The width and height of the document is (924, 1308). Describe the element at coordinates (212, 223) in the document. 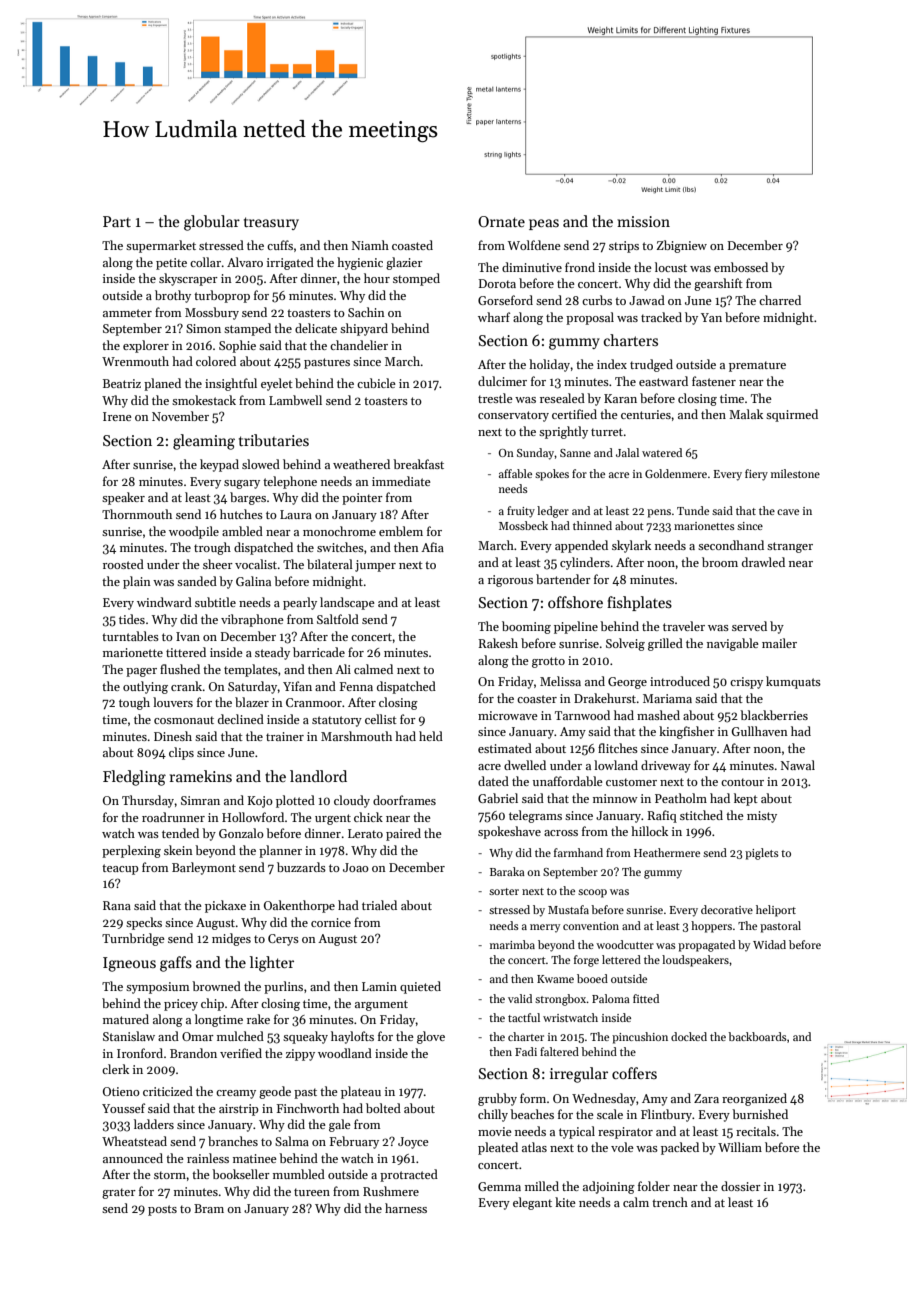

I see `globular` at that location.
